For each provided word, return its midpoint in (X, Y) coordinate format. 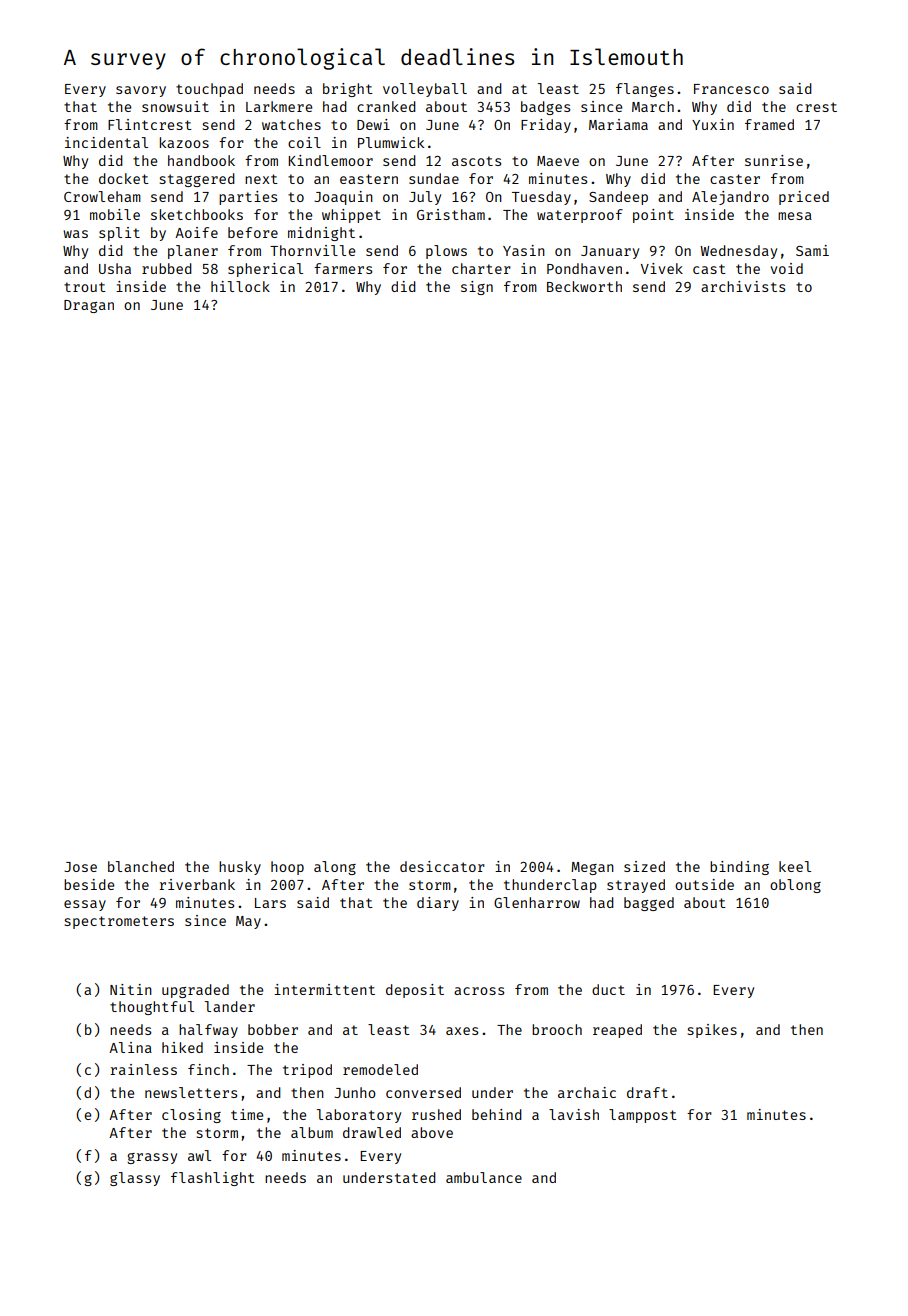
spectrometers (119, 922)
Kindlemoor (330, 160)
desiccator (442, 866)
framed (769, 124)
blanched (141, 866)
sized (644, 866)
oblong (795, 886)
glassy (135, 1179)
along (335, 868)
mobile (115, 214)
